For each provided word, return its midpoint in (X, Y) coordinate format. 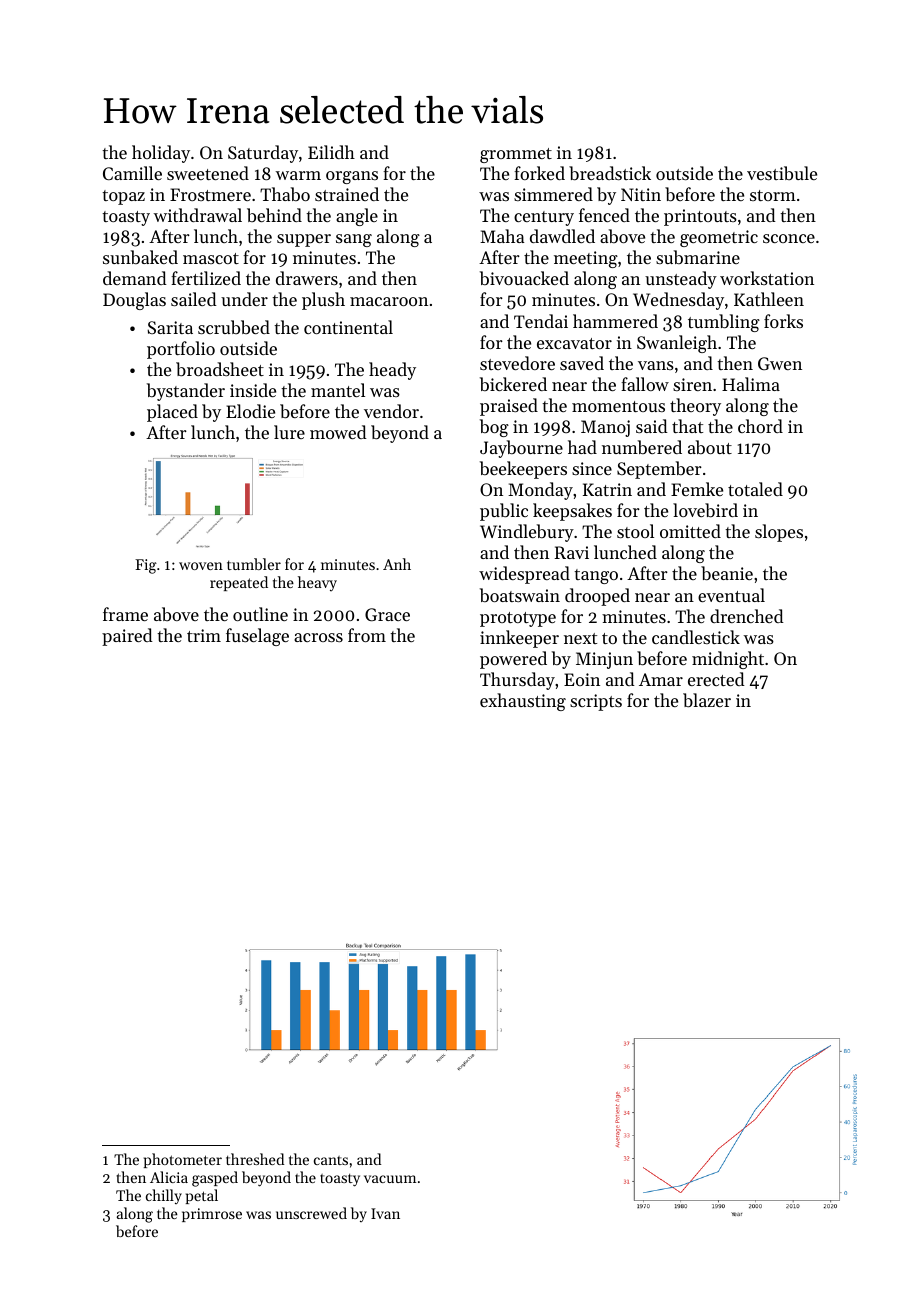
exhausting (523, 702)
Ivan (385, 1213)
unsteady (681, 280)
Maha (502, 236)
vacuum (390, 1179)
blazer (707, 700)
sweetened (208, 173)
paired (127, 637)
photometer (183, 1160)
